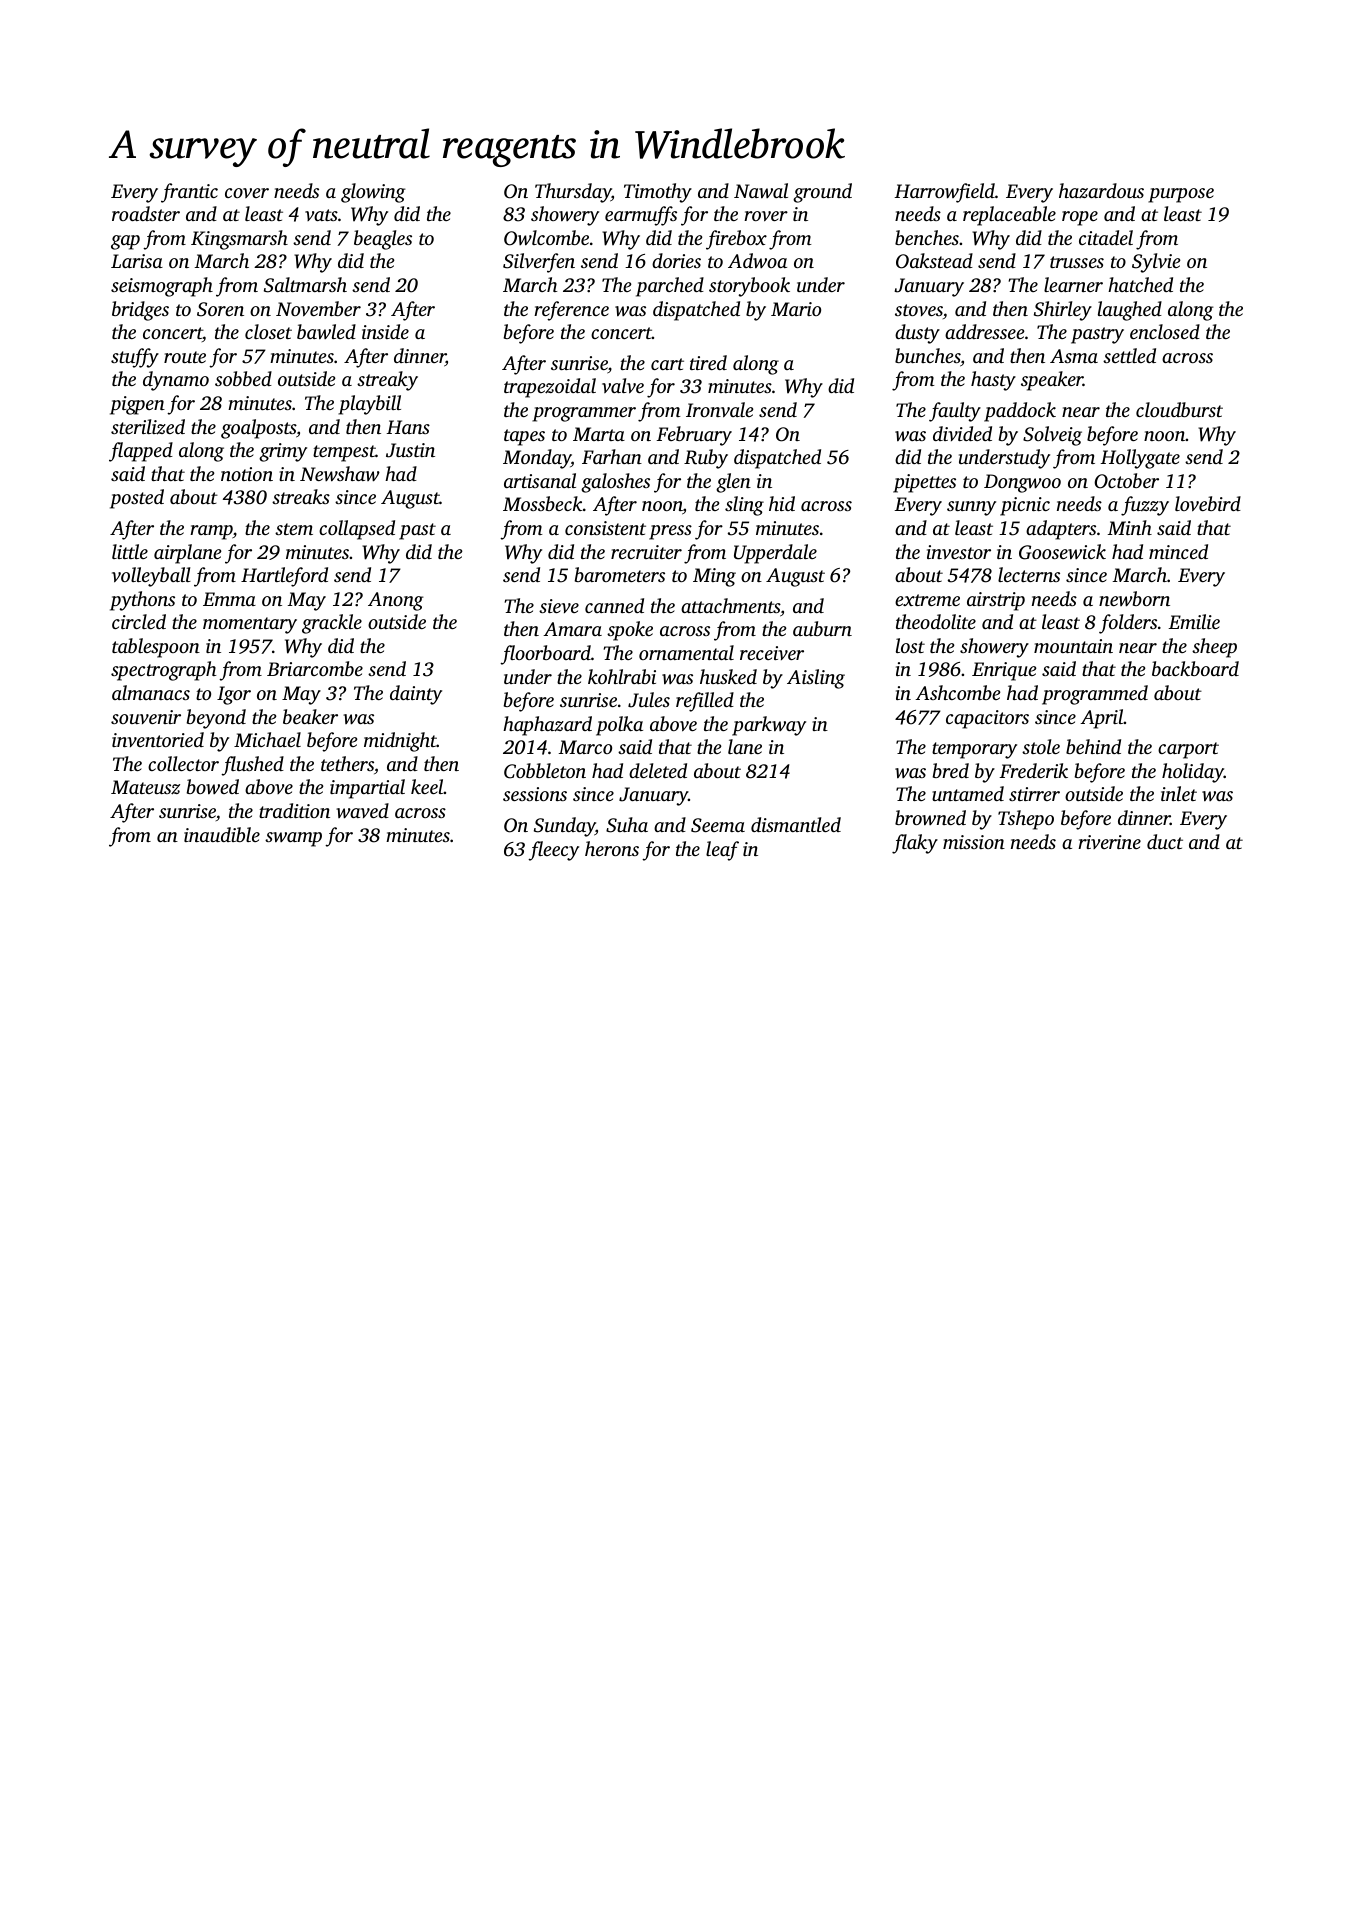 This image has width=1359, height=1923. What do you see at coordinates (951, 770) in the image?
I see `bred` at bounding box center [951, 770].
